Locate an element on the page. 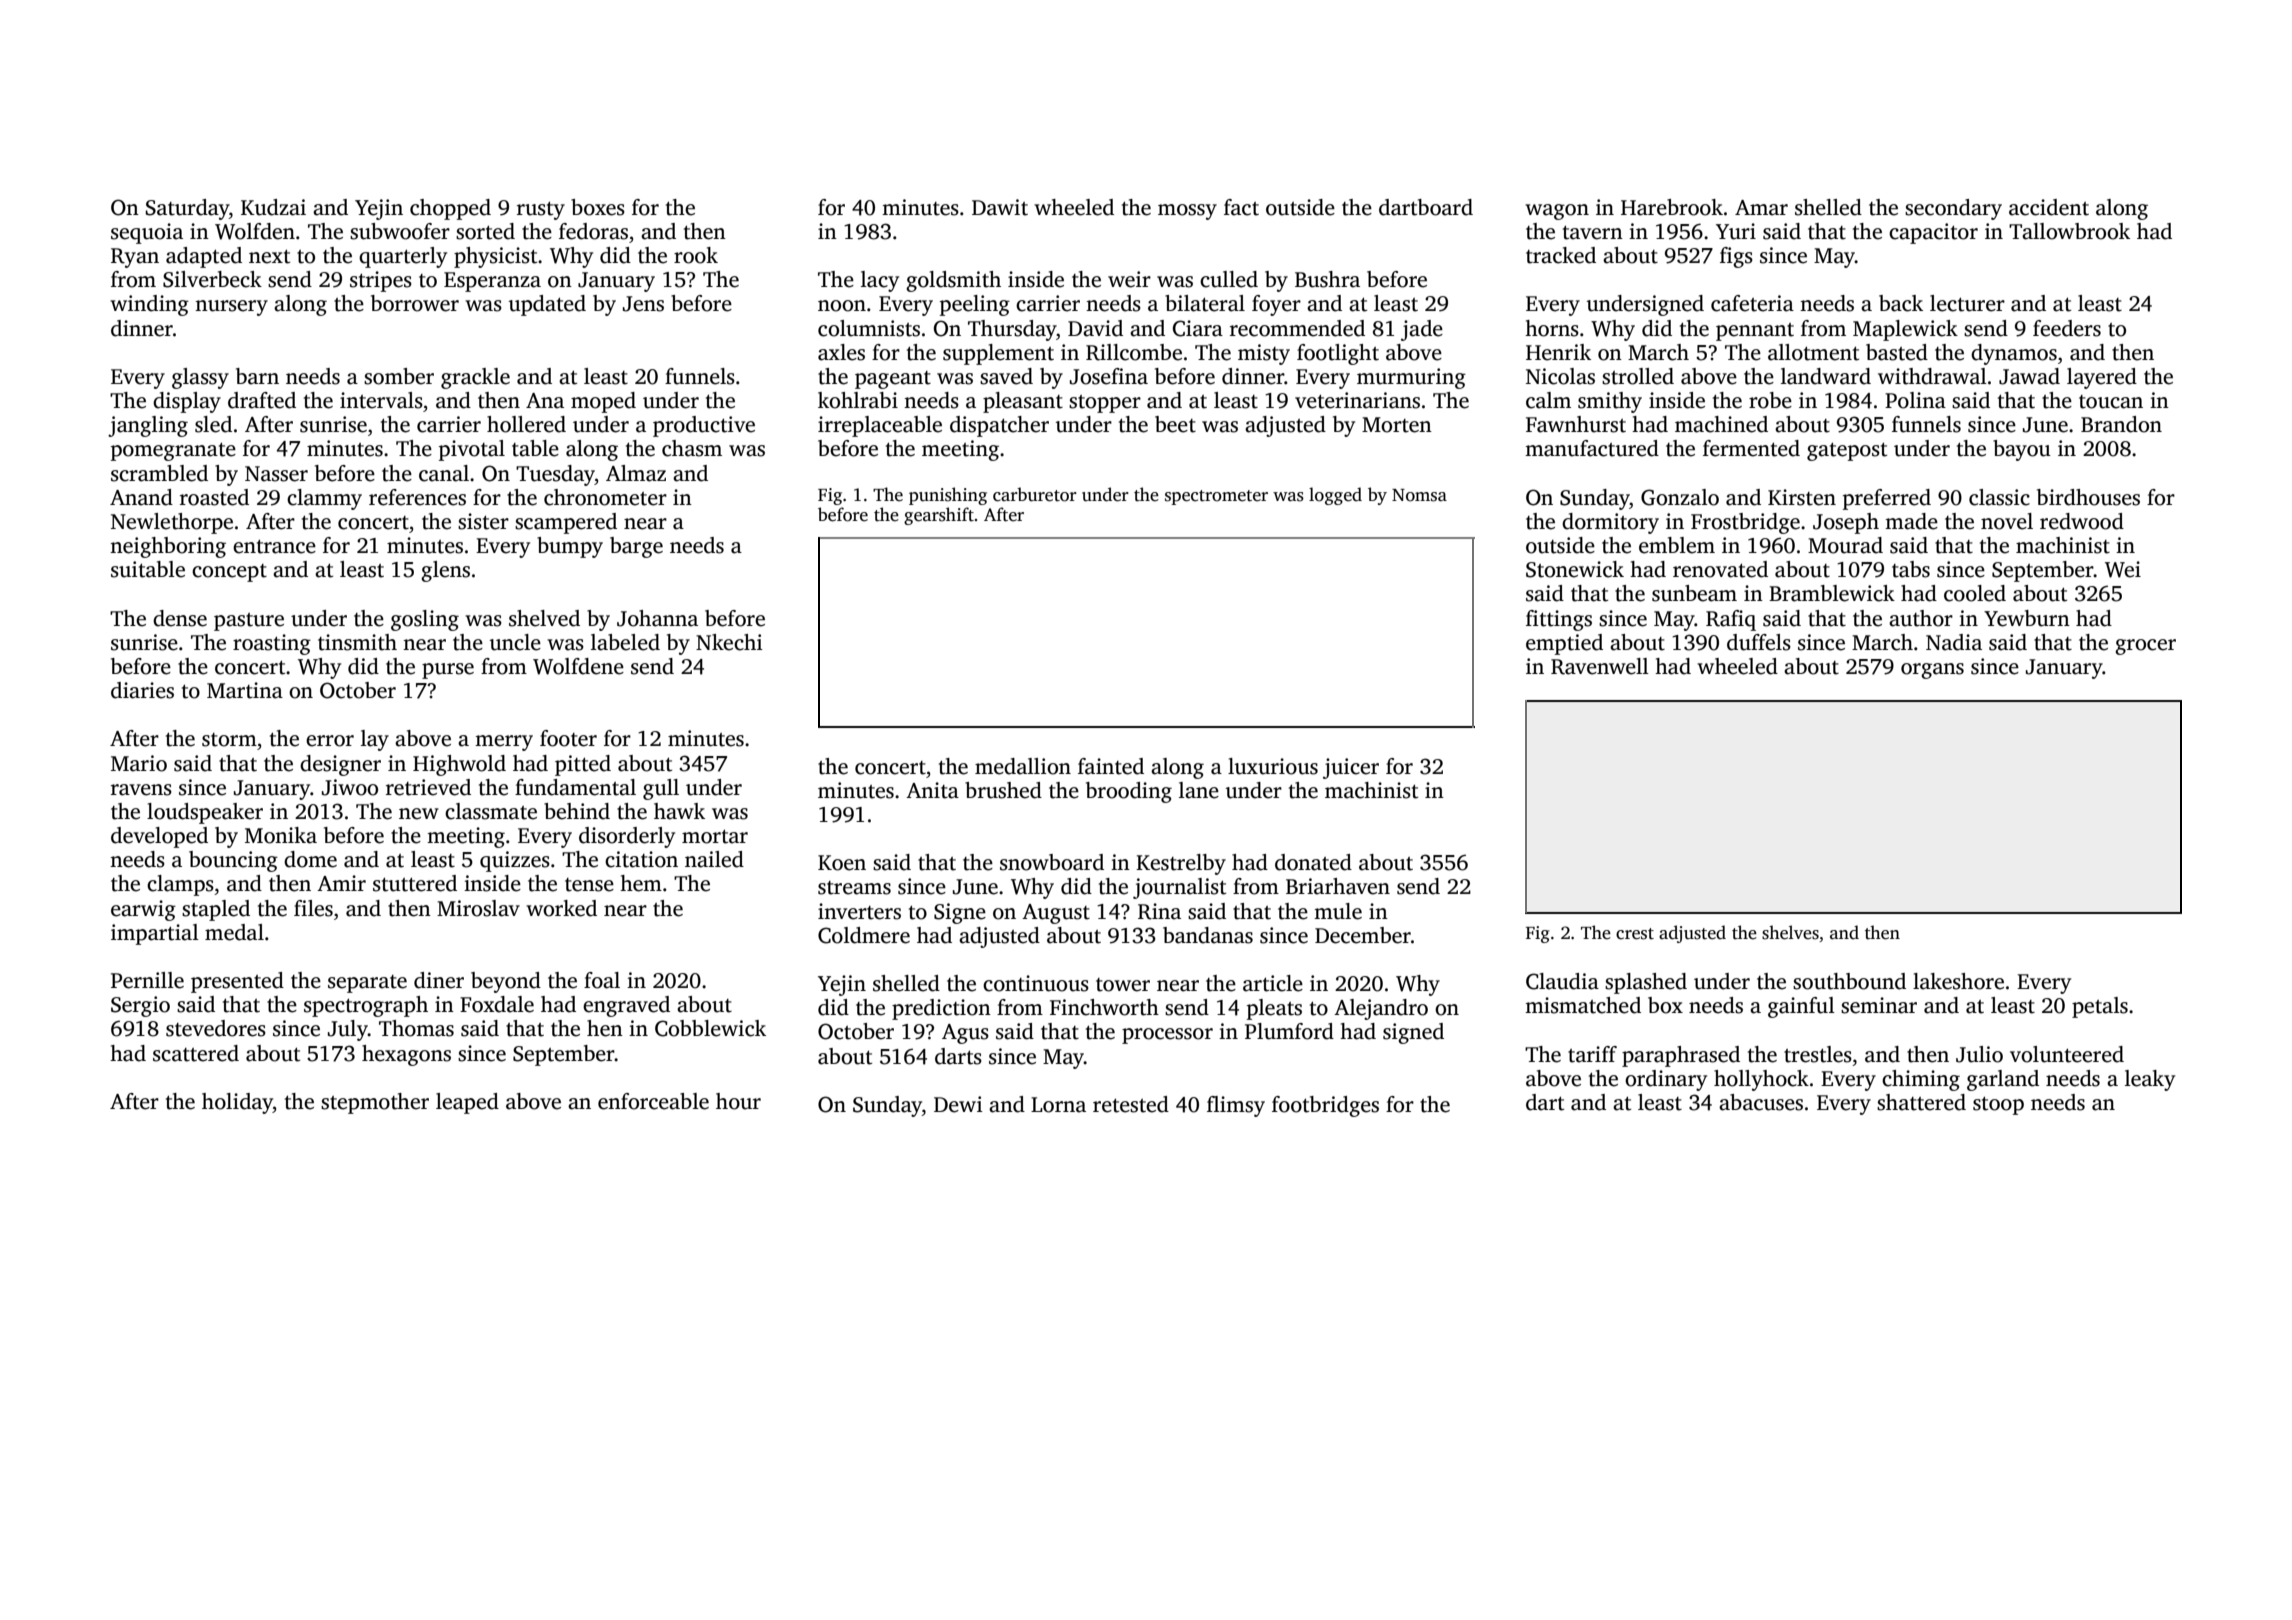  somber is located at coordinates (399, 376).
